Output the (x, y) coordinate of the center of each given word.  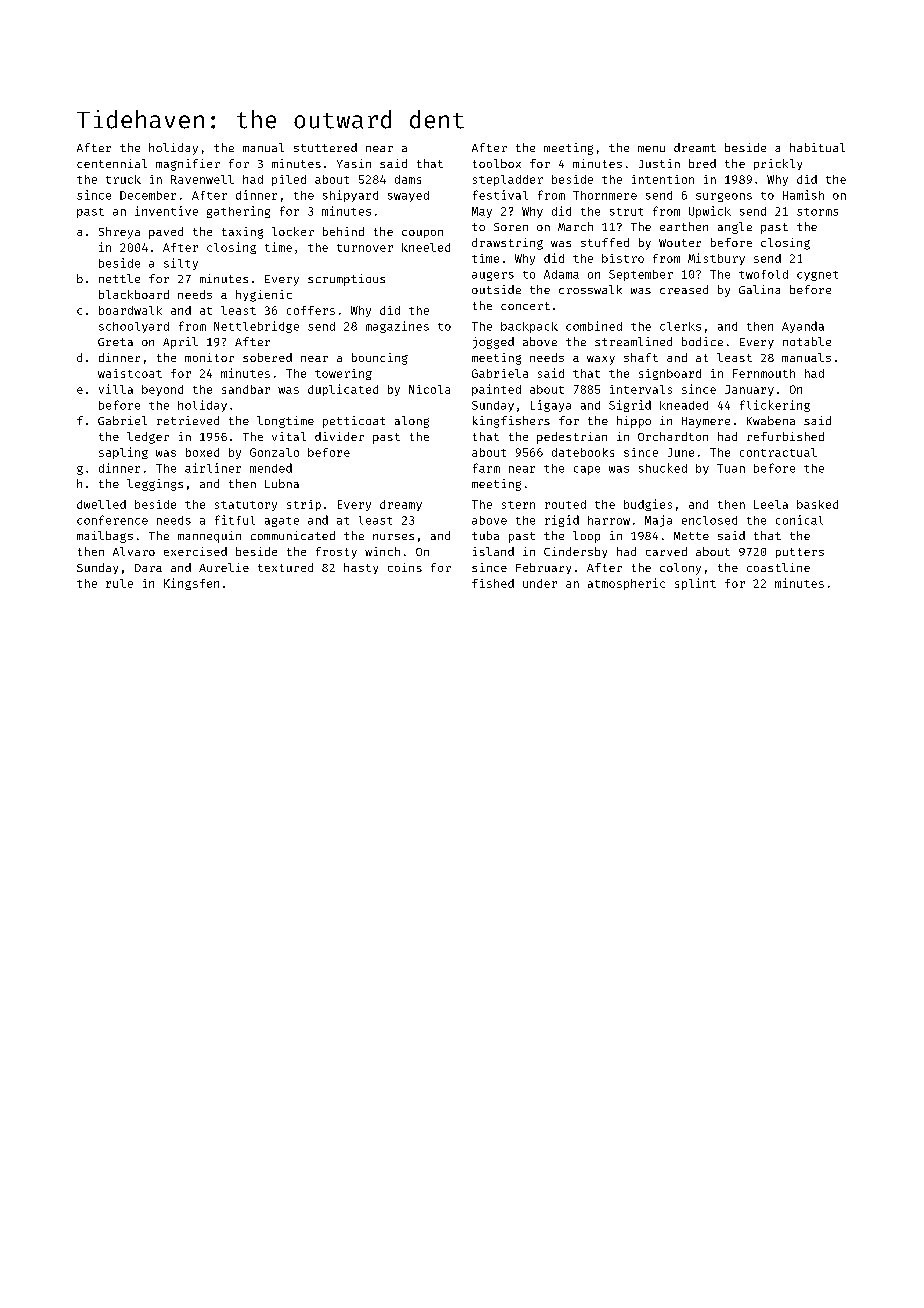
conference (112, 520)
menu (651, 149)
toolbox (497, 163)
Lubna (282, 483)
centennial (112, 163)
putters (800, 553)
